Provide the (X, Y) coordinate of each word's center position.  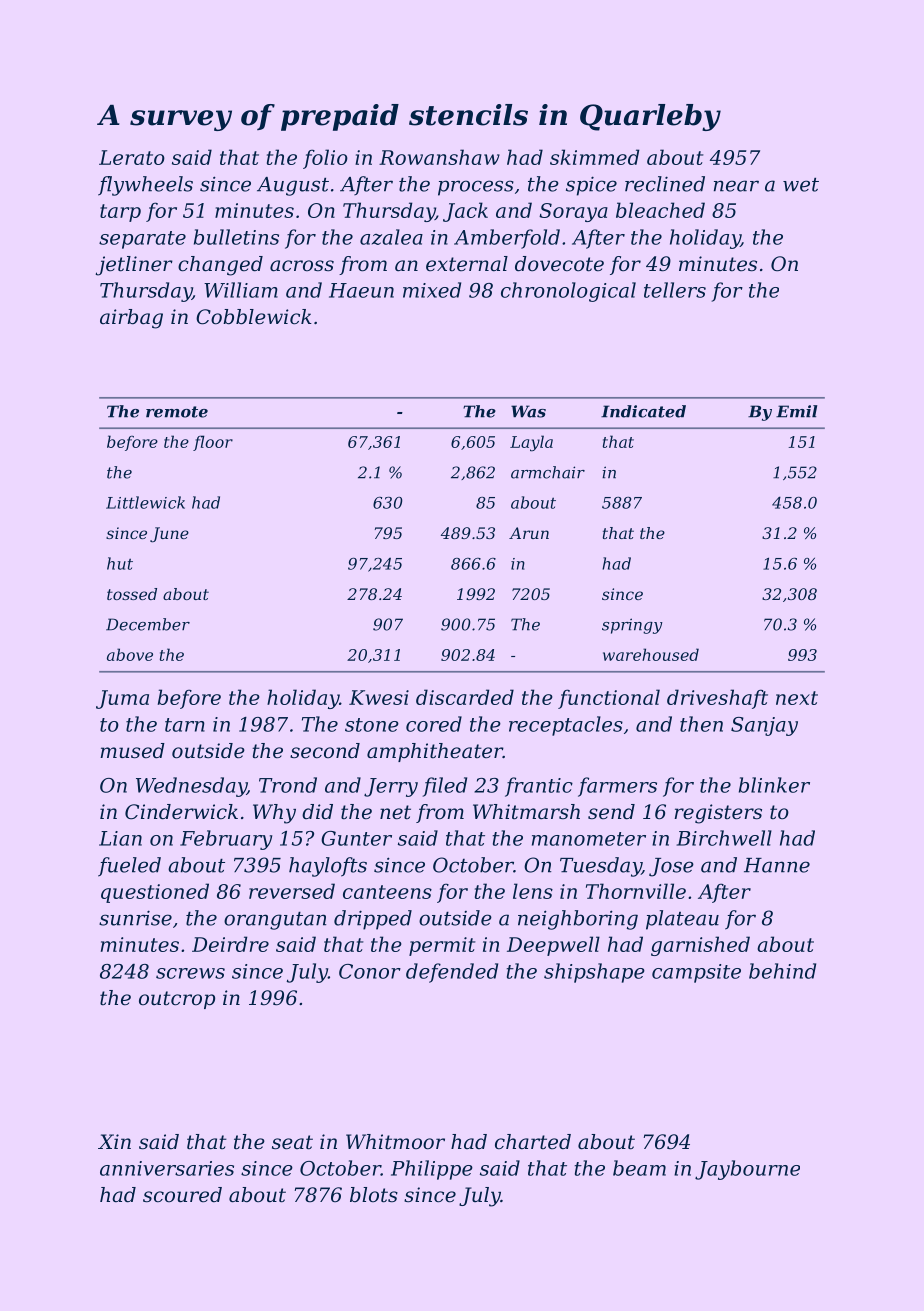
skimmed (595, 157)
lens (533, 891)
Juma (122, 699)
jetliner (134, 266)
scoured (182, 1195)
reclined (665, 184)
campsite (696, 973)
